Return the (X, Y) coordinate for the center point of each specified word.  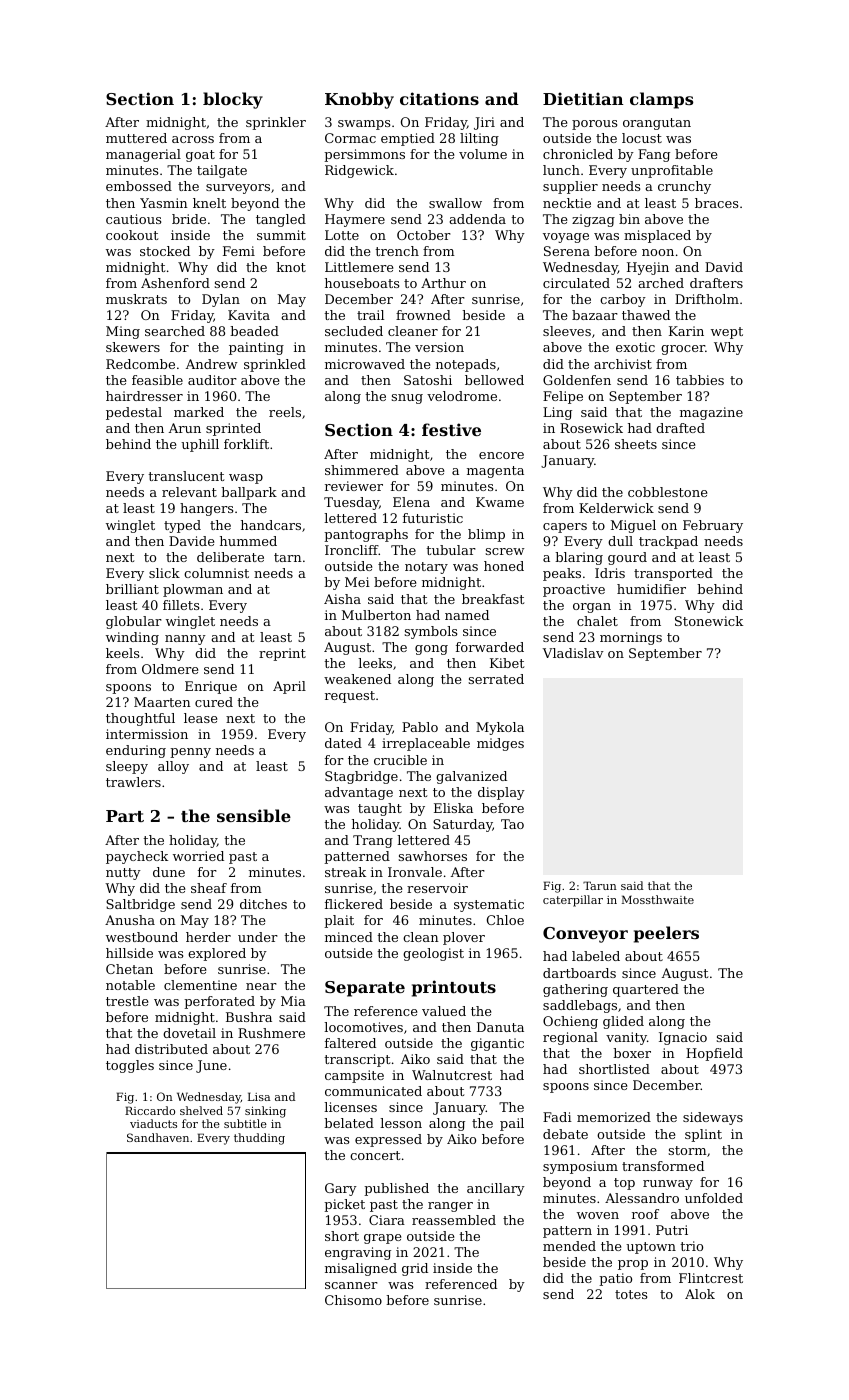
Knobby (359, 100)
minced (349, 937)
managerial (143, 155)
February (713, 526)
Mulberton (376, 615)
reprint (282, 654)
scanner (351, 1285)
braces (716, 203)
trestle (127, 1001)
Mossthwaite (658, 899)
